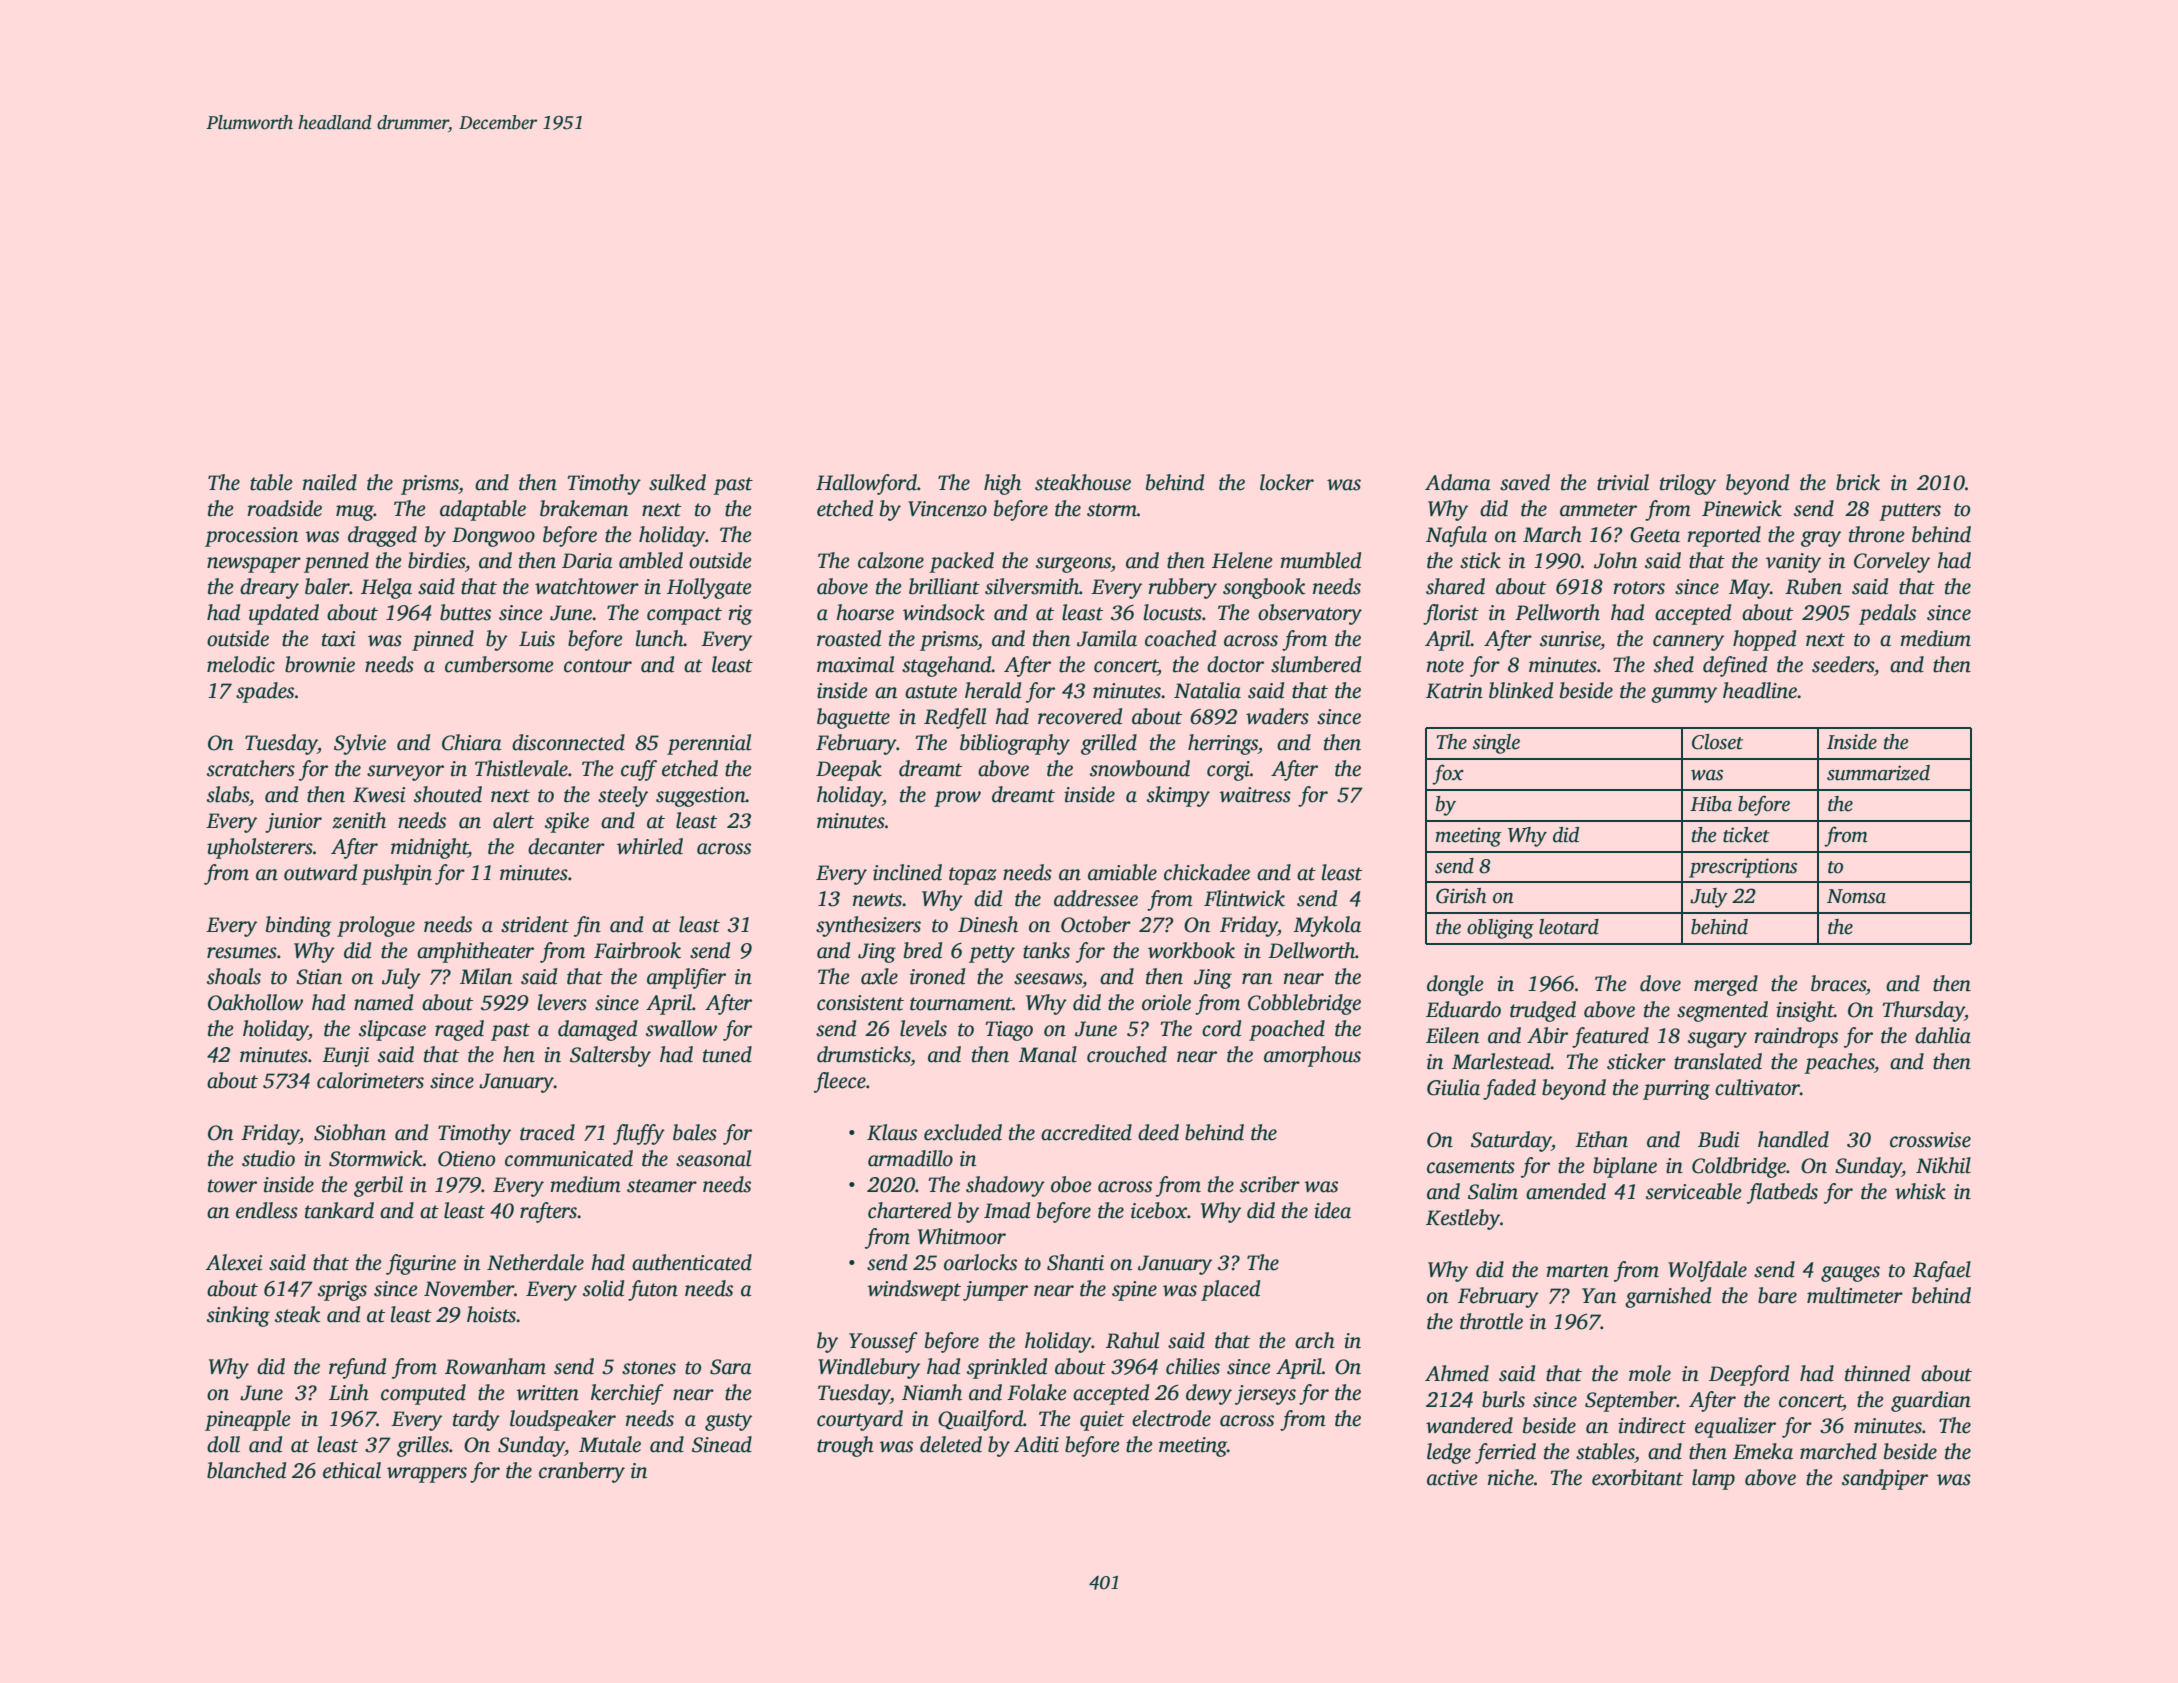  Describe the element at coordinates (1521, 690) in the document. I see `blinked` at that location.
